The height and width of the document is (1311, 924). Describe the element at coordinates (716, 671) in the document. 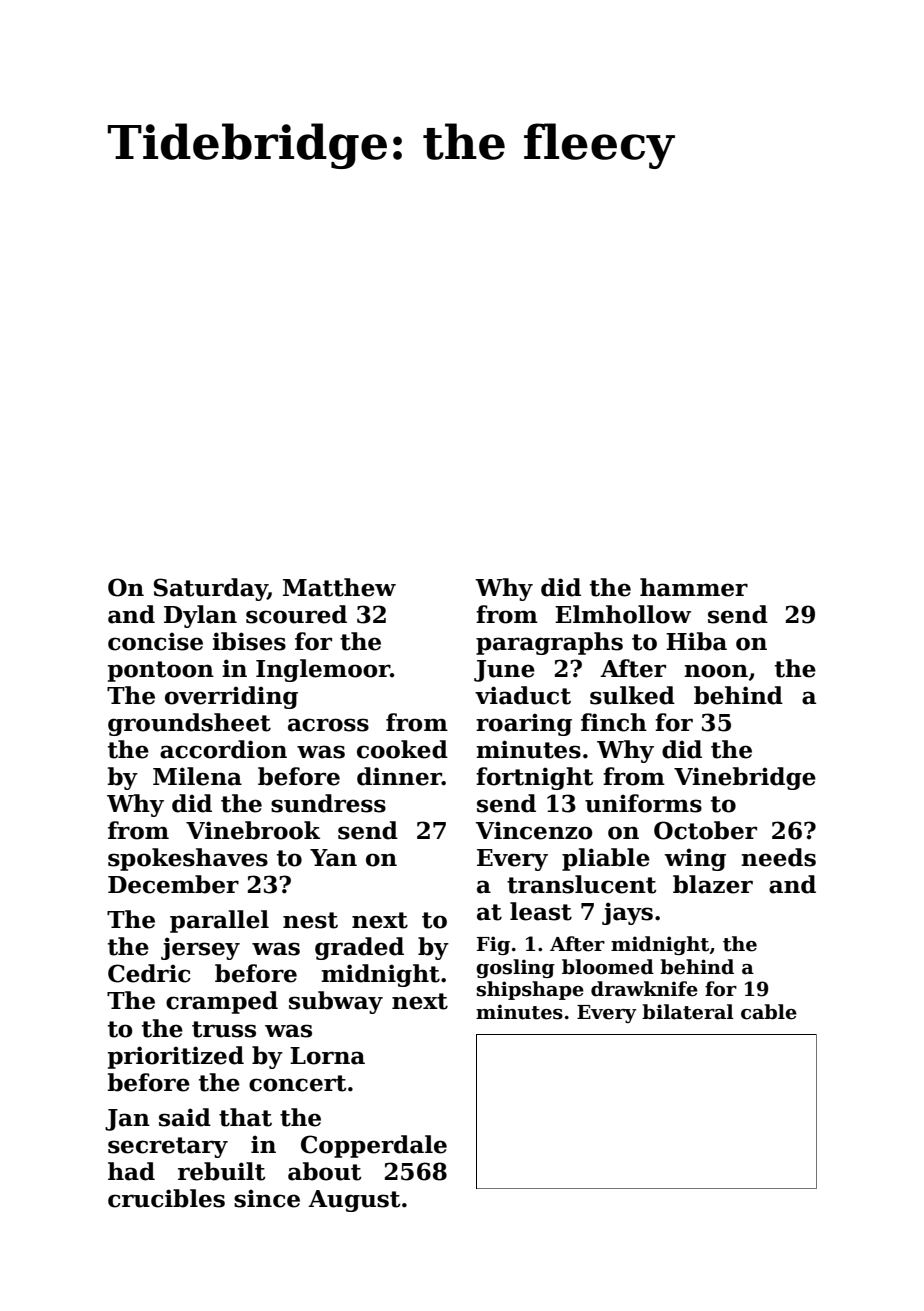

I see `noon` at that location.
